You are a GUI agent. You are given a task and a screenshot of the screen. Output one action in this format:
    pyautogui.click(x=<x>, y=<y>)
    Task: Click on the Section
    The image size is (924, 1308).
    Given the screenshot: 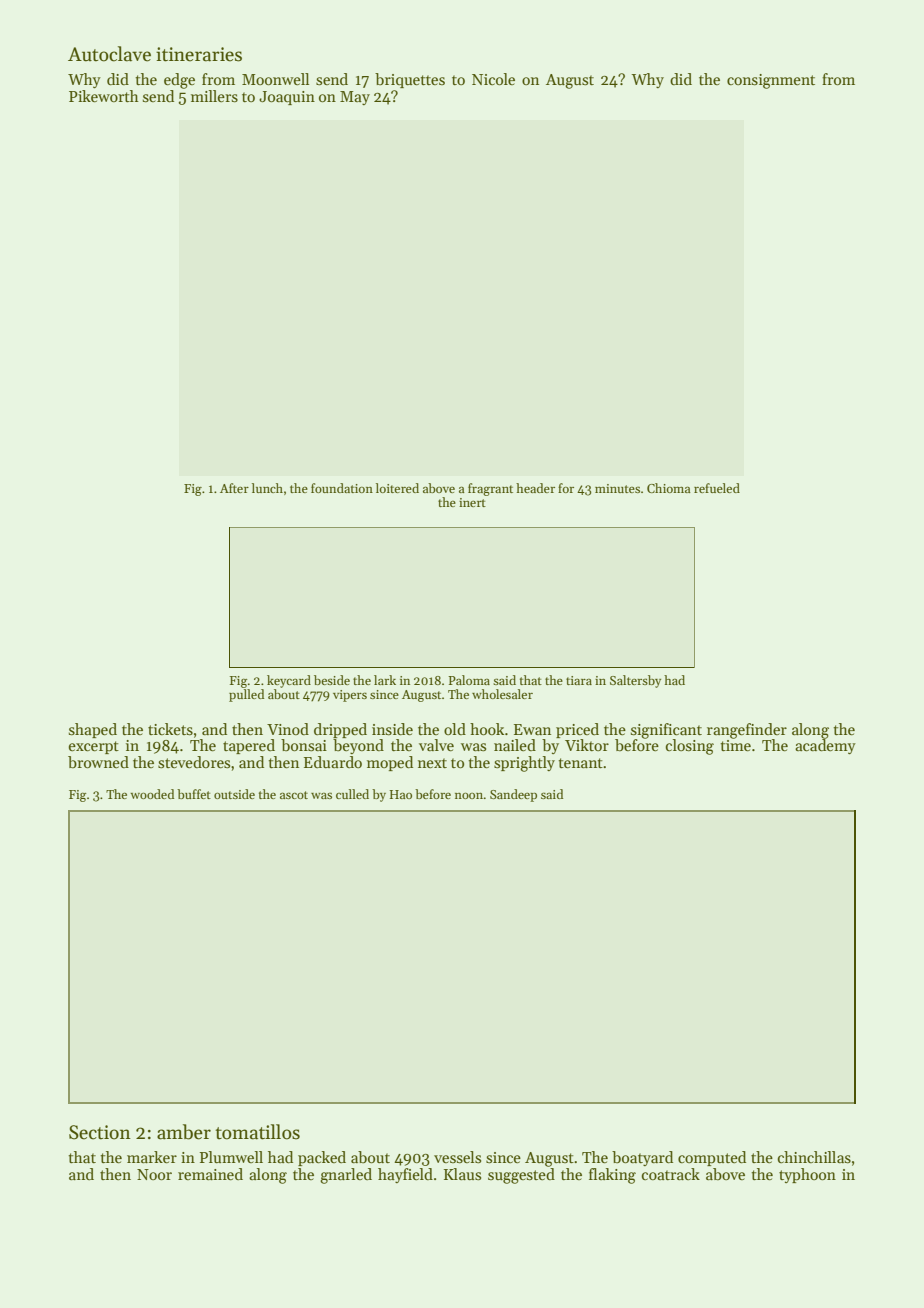 What is the action you would take?
    pyautogui.click(x=100, y=1132)
